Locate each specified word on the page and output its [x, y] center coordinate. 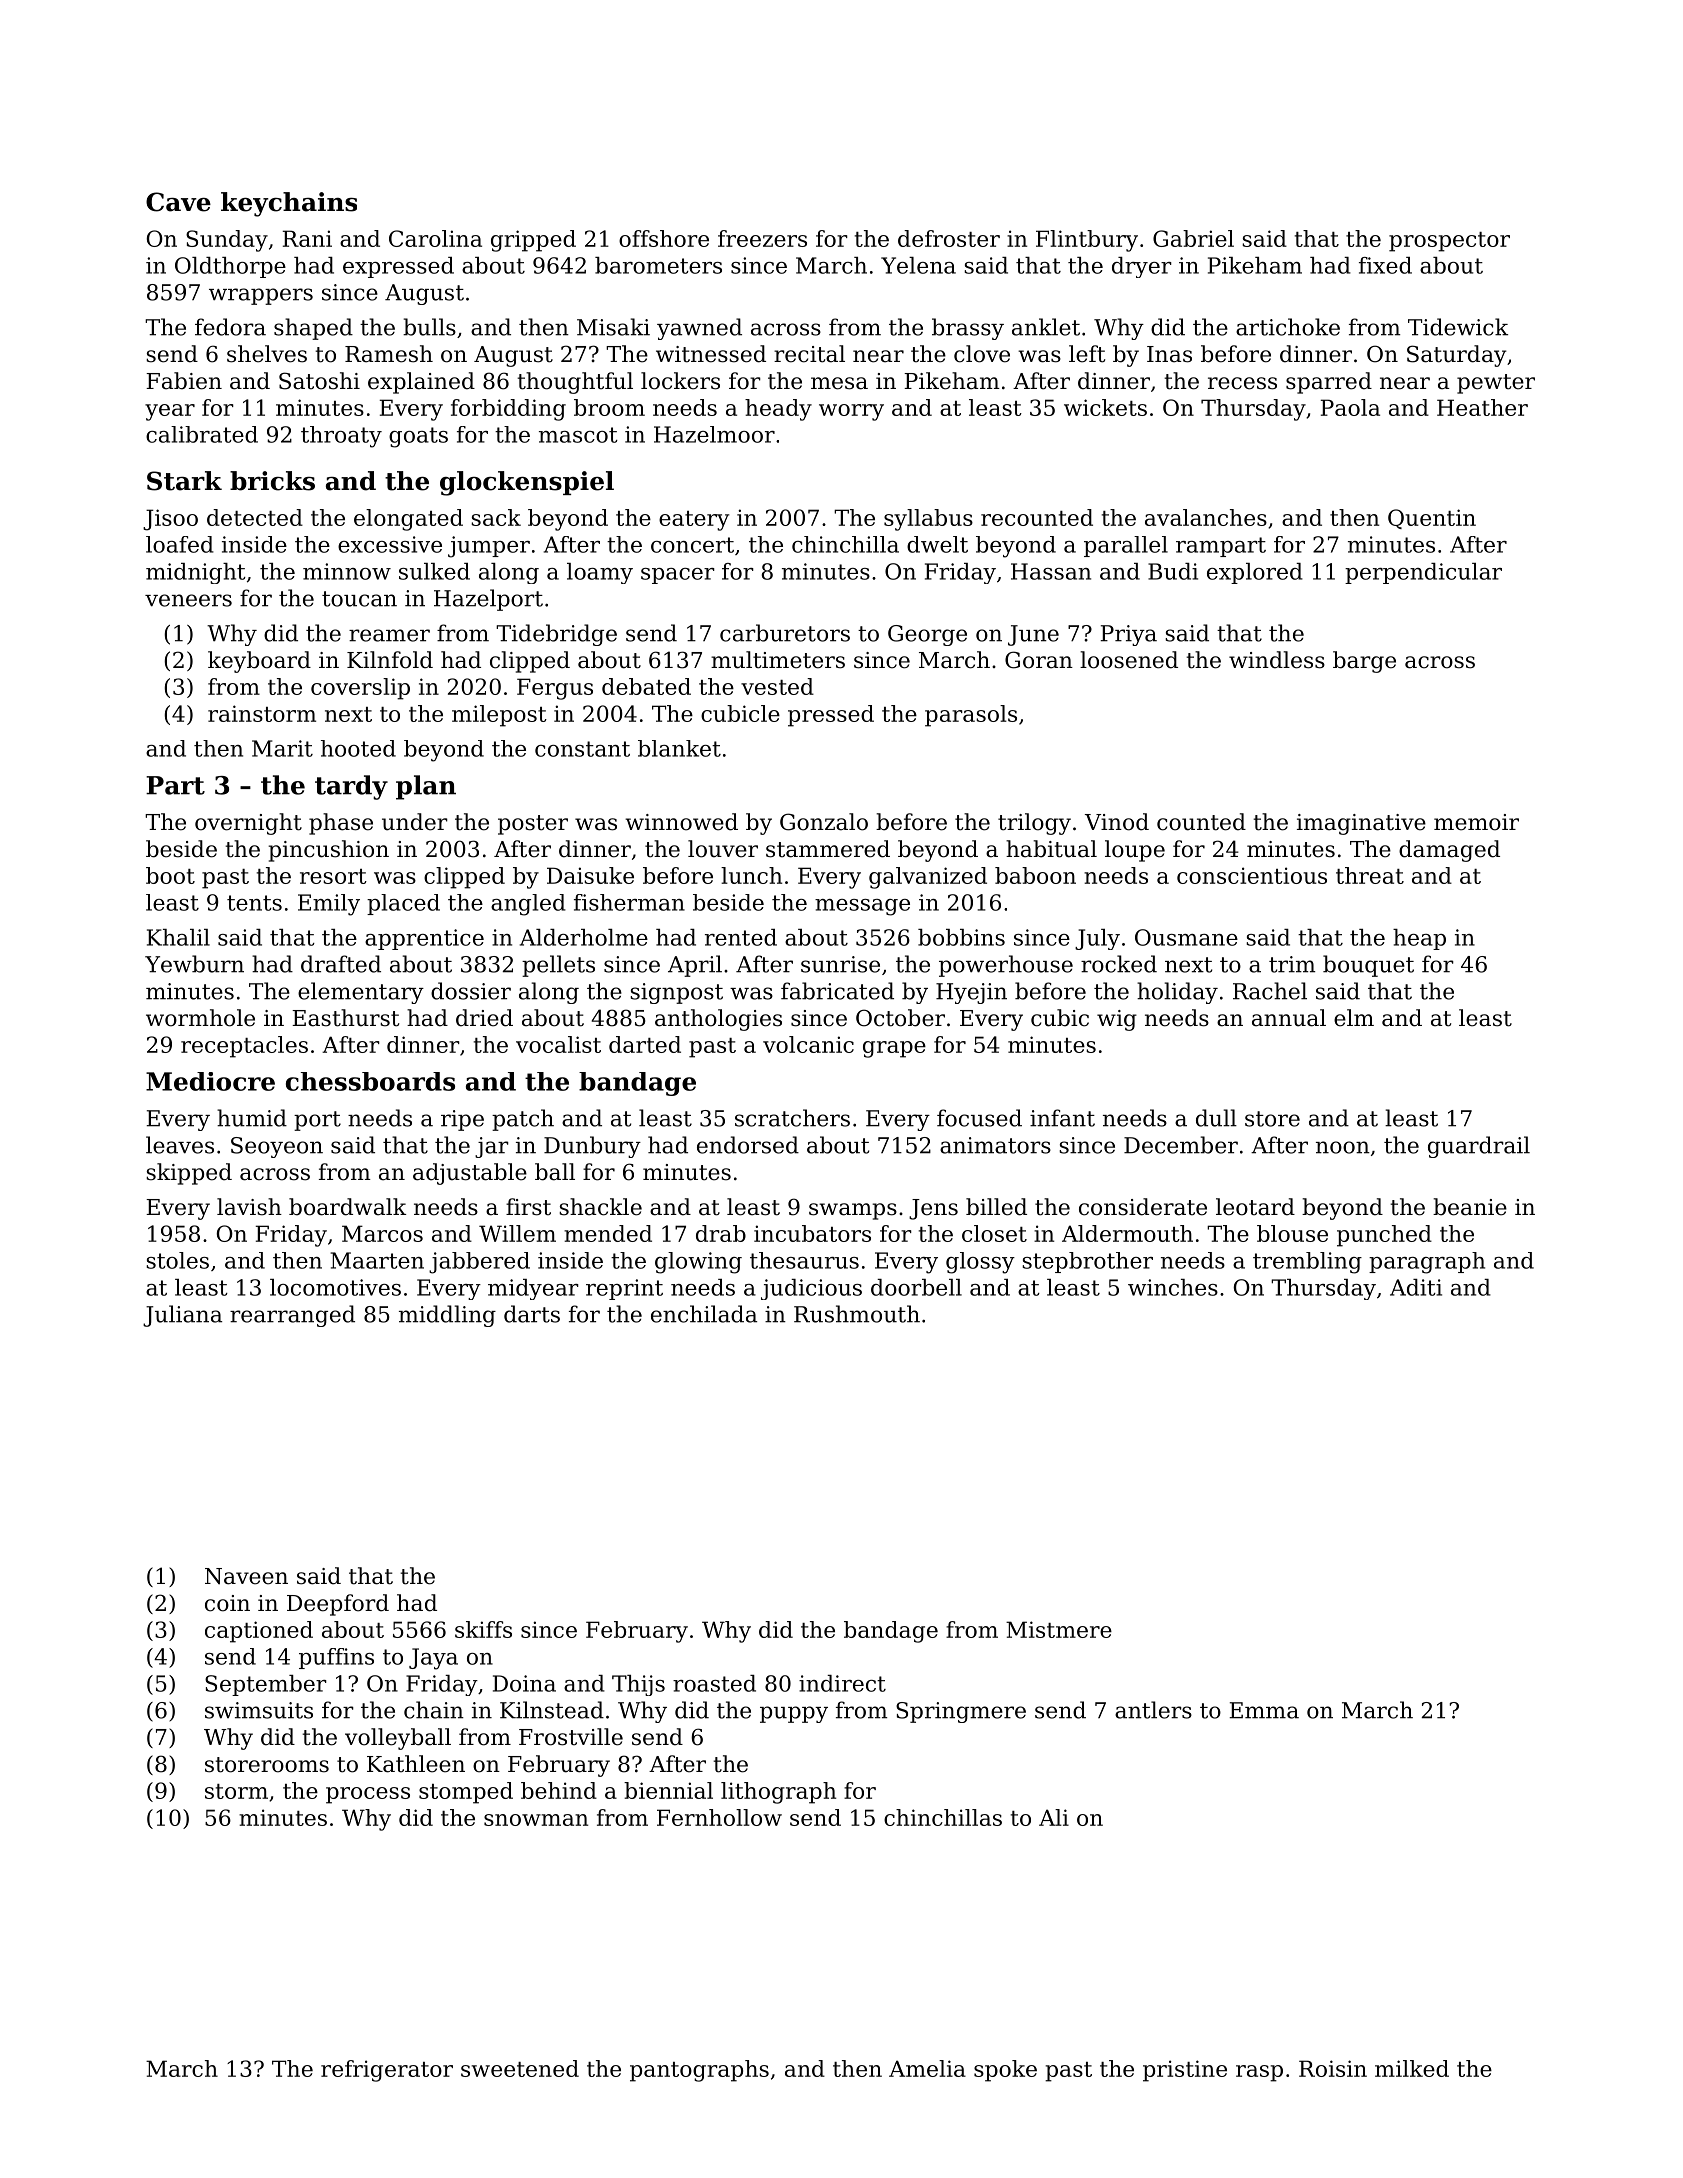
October [900, 1018]
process [368, 1795]
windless [1277, 660]
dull [1216, 1118]
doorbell [916, 1287]
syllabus [928, 520]
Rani [307, 238]
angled [528, 905]
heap [1419, 939]
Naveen [246, 1576]
